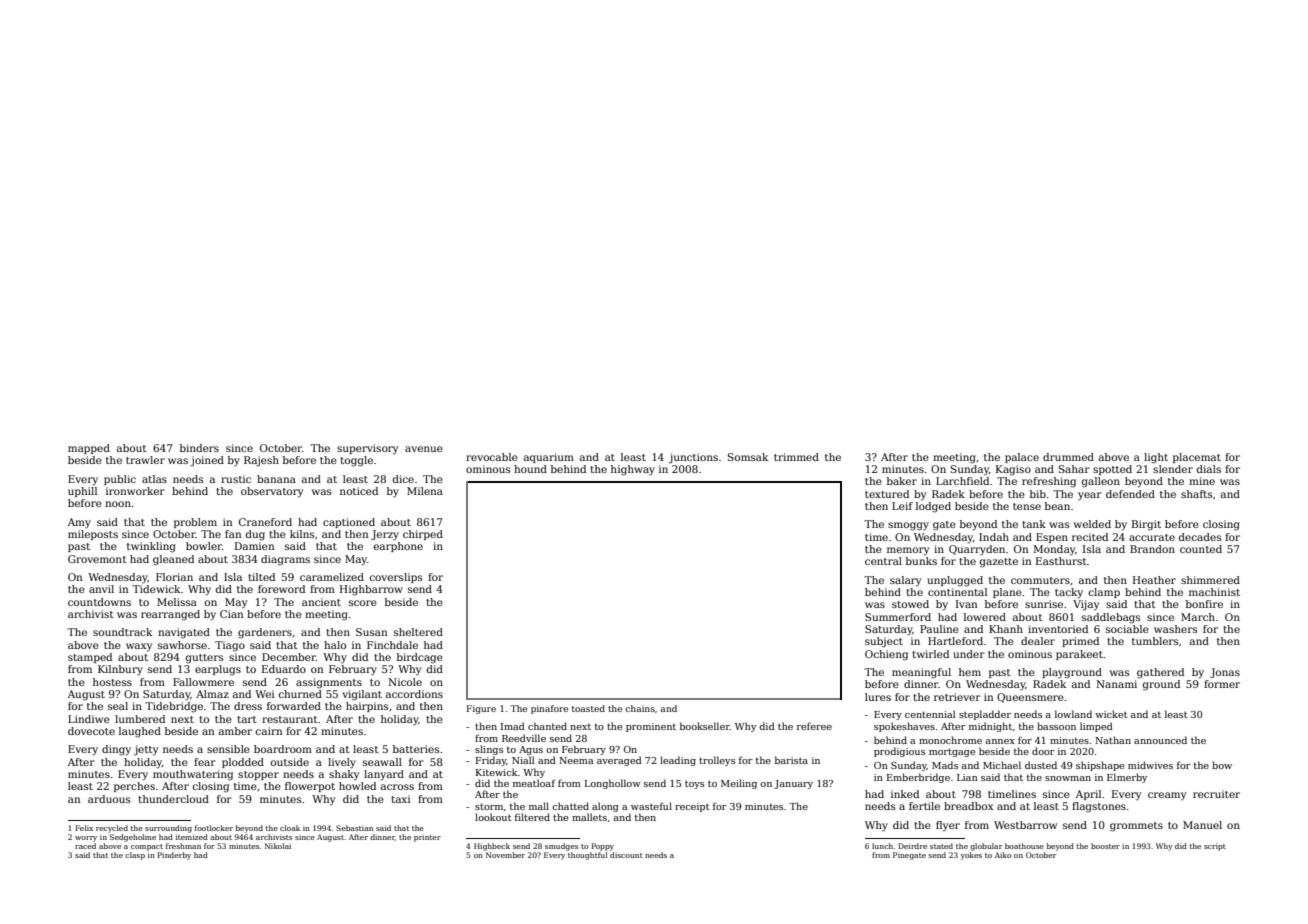 The width and height of the document is (1308, 924). Describe the element at coordinates (693, 458) in the document. I see `junctions` at that location.
